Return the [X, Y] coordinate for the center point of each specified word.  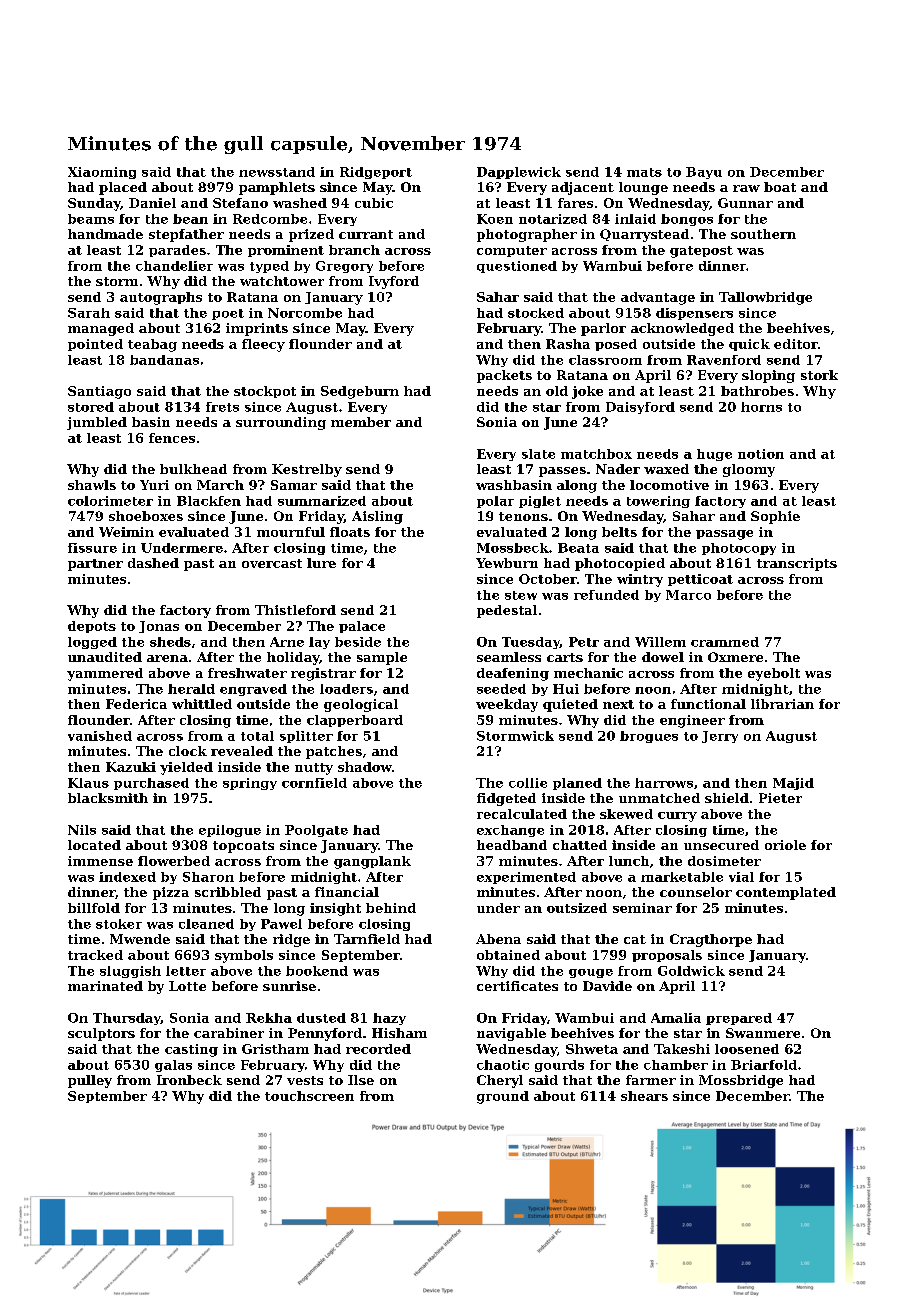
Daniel [152, 203]
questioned [517, 267]
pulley [90, 1081]
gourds [559, 1066]
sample [382, 658]
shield [727, 798]
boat [780, 187]
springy [250, 784]
